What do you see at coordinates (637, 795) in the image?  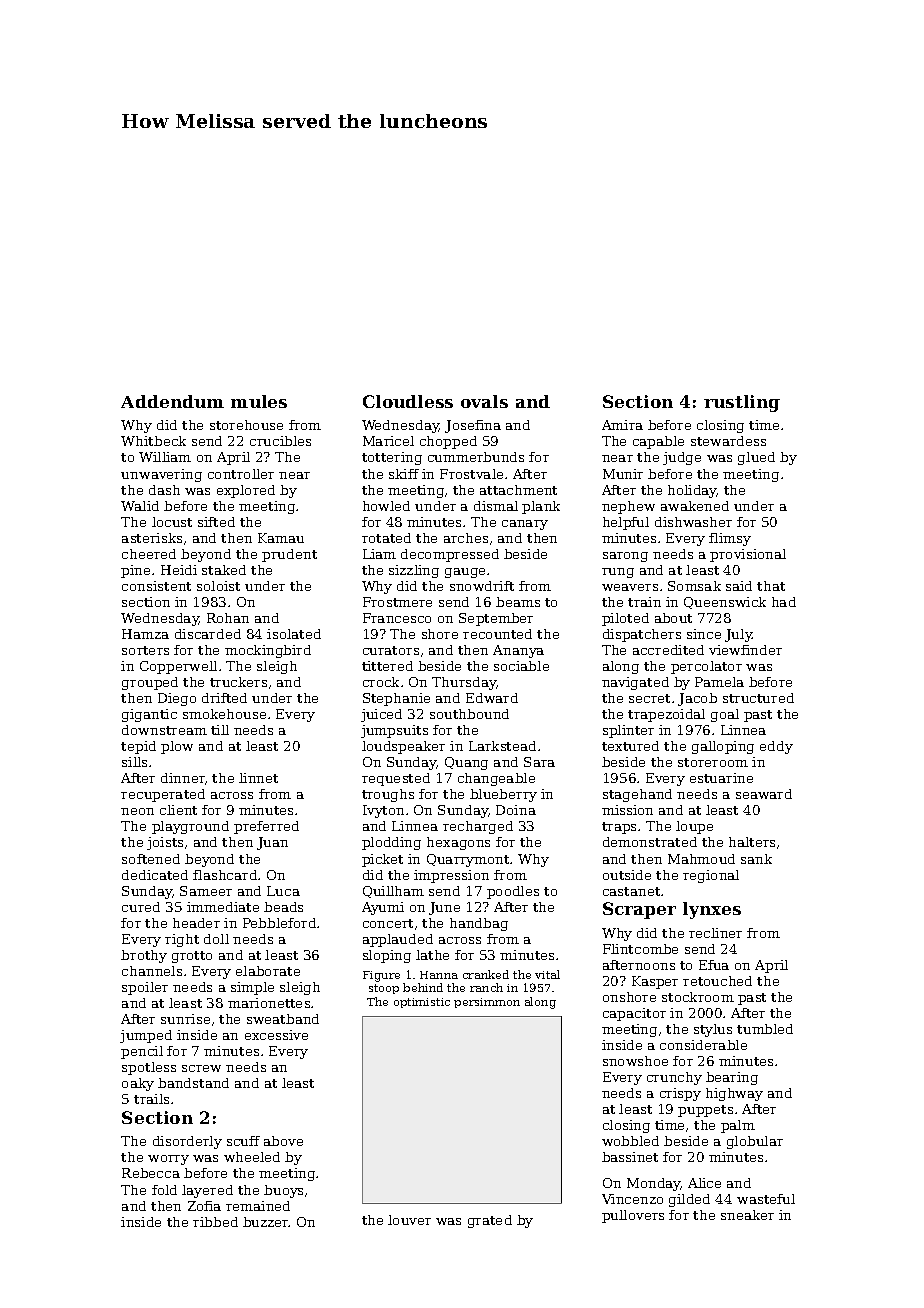 I see `stagehand` at bounding box center [637, 795].
